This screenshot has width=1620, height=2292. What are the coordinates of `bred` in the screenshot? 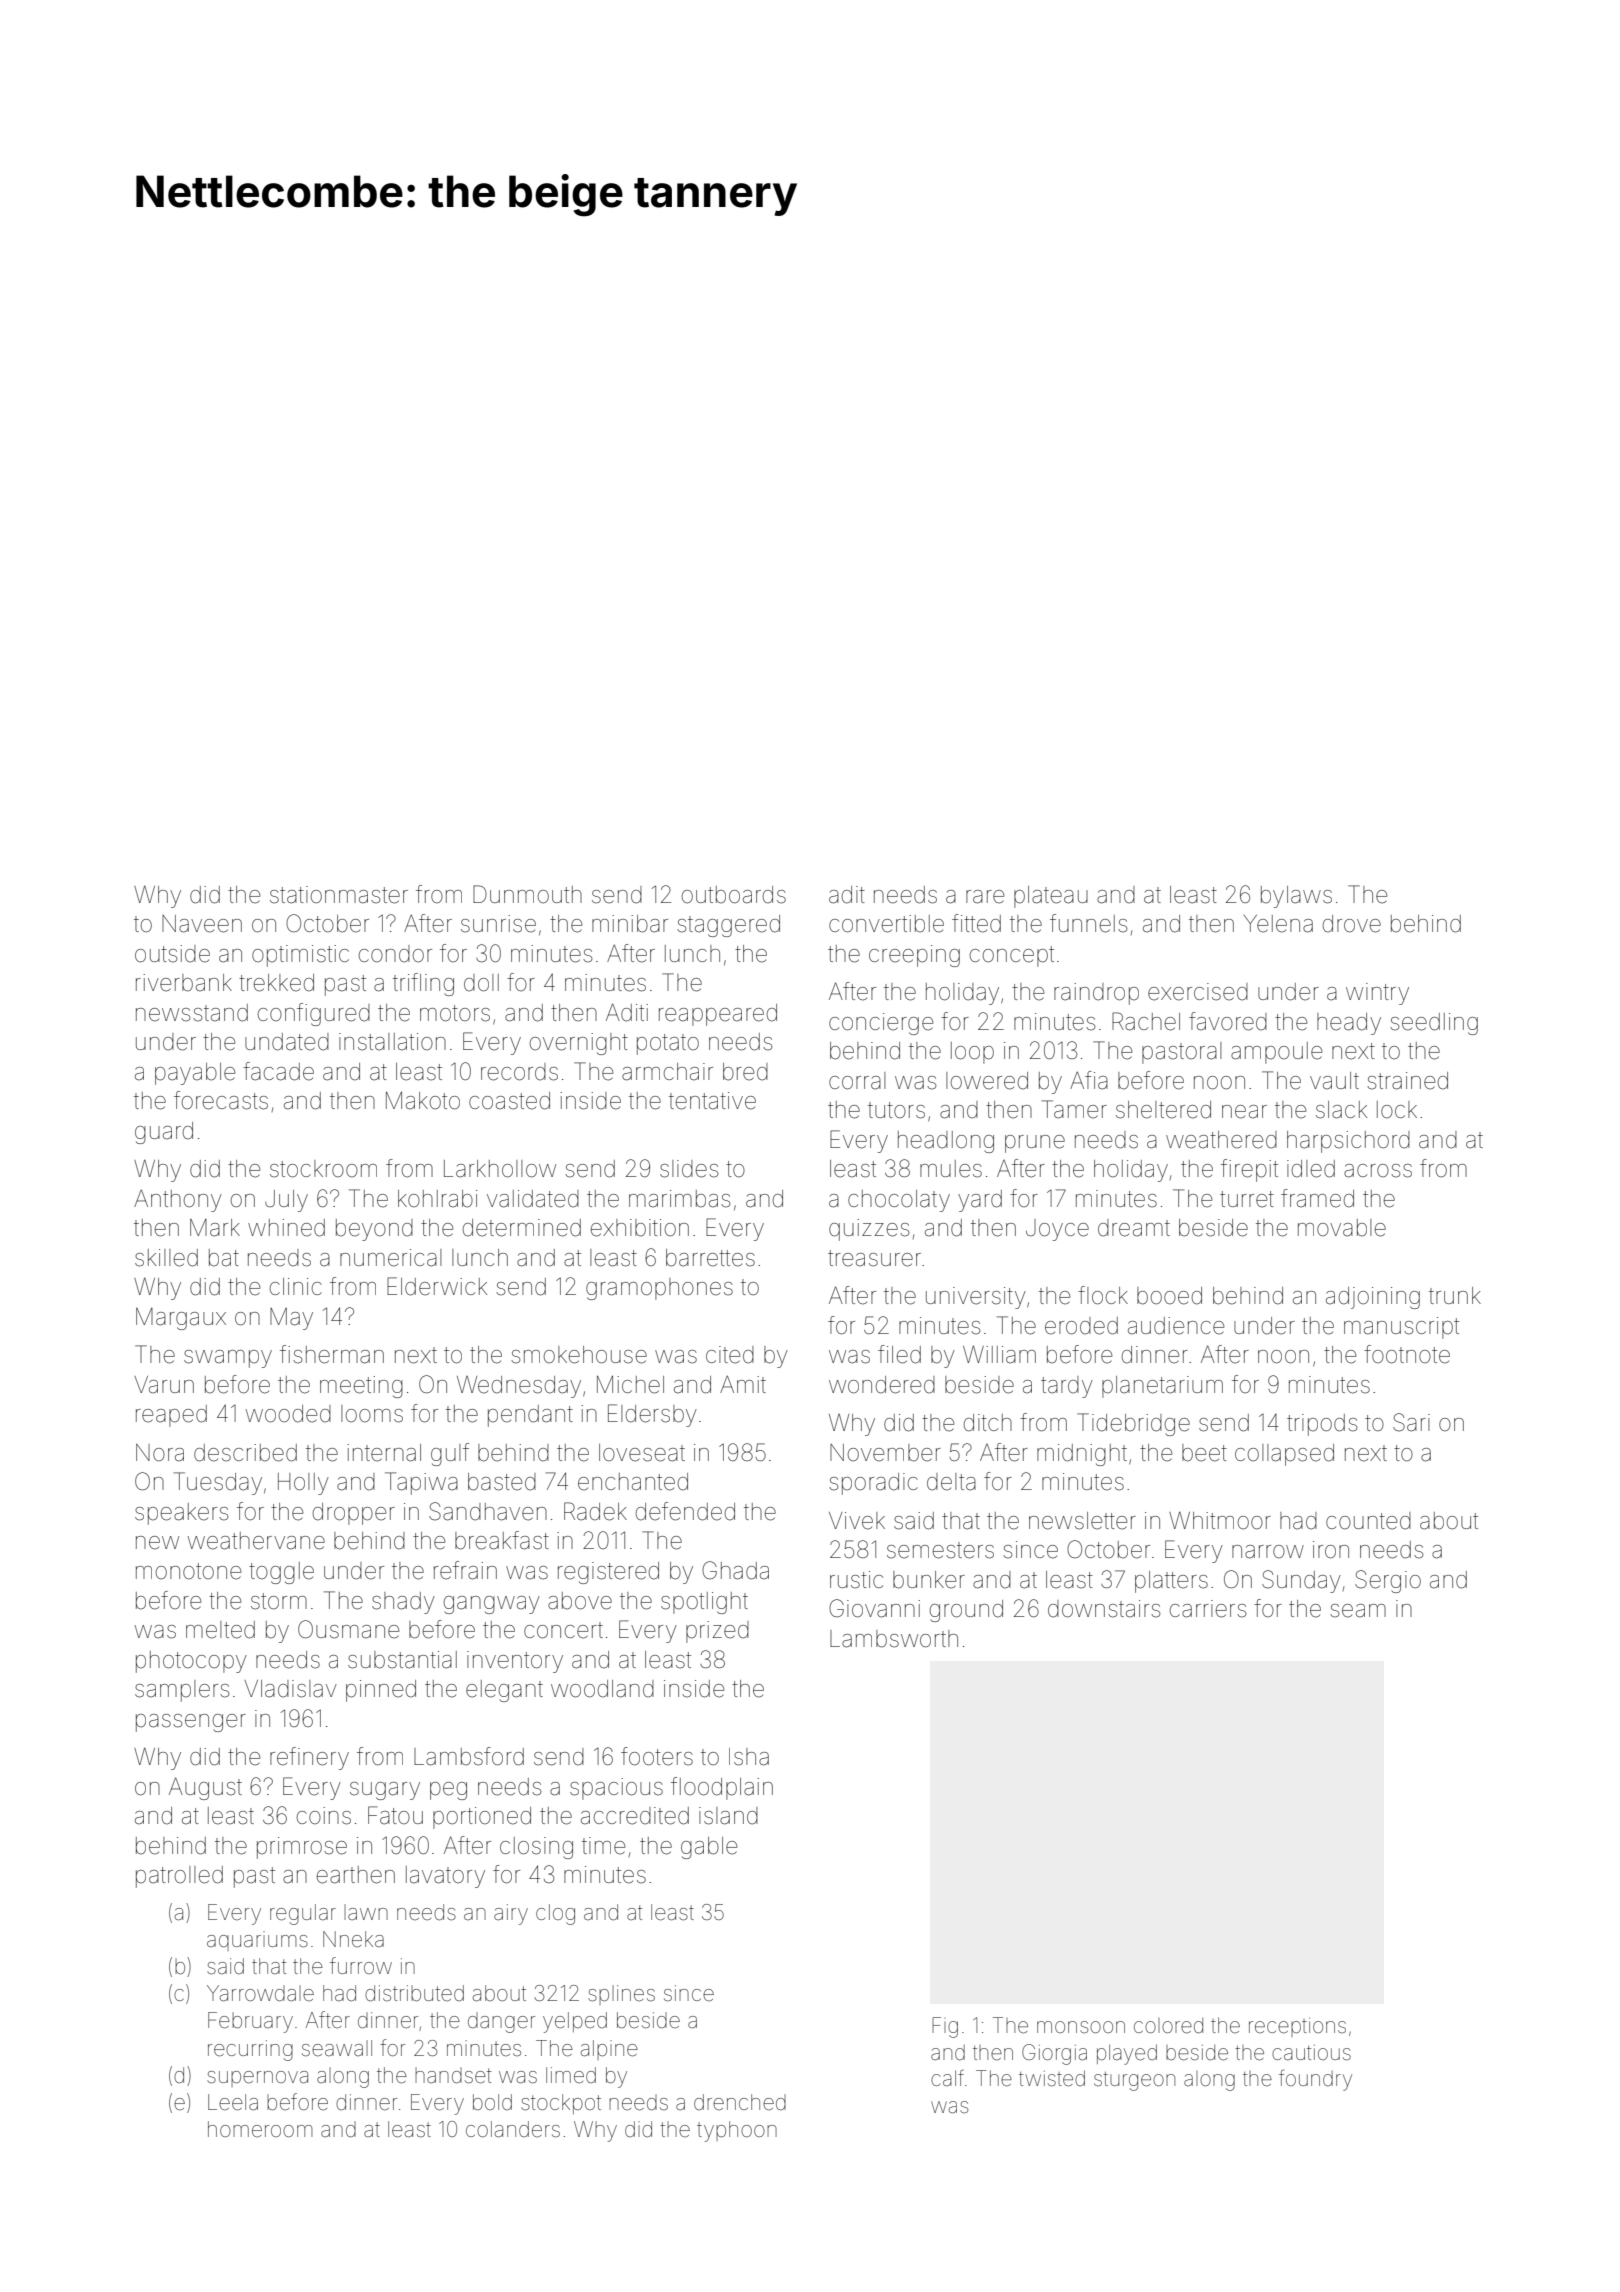 It's located at (745, 1072).
